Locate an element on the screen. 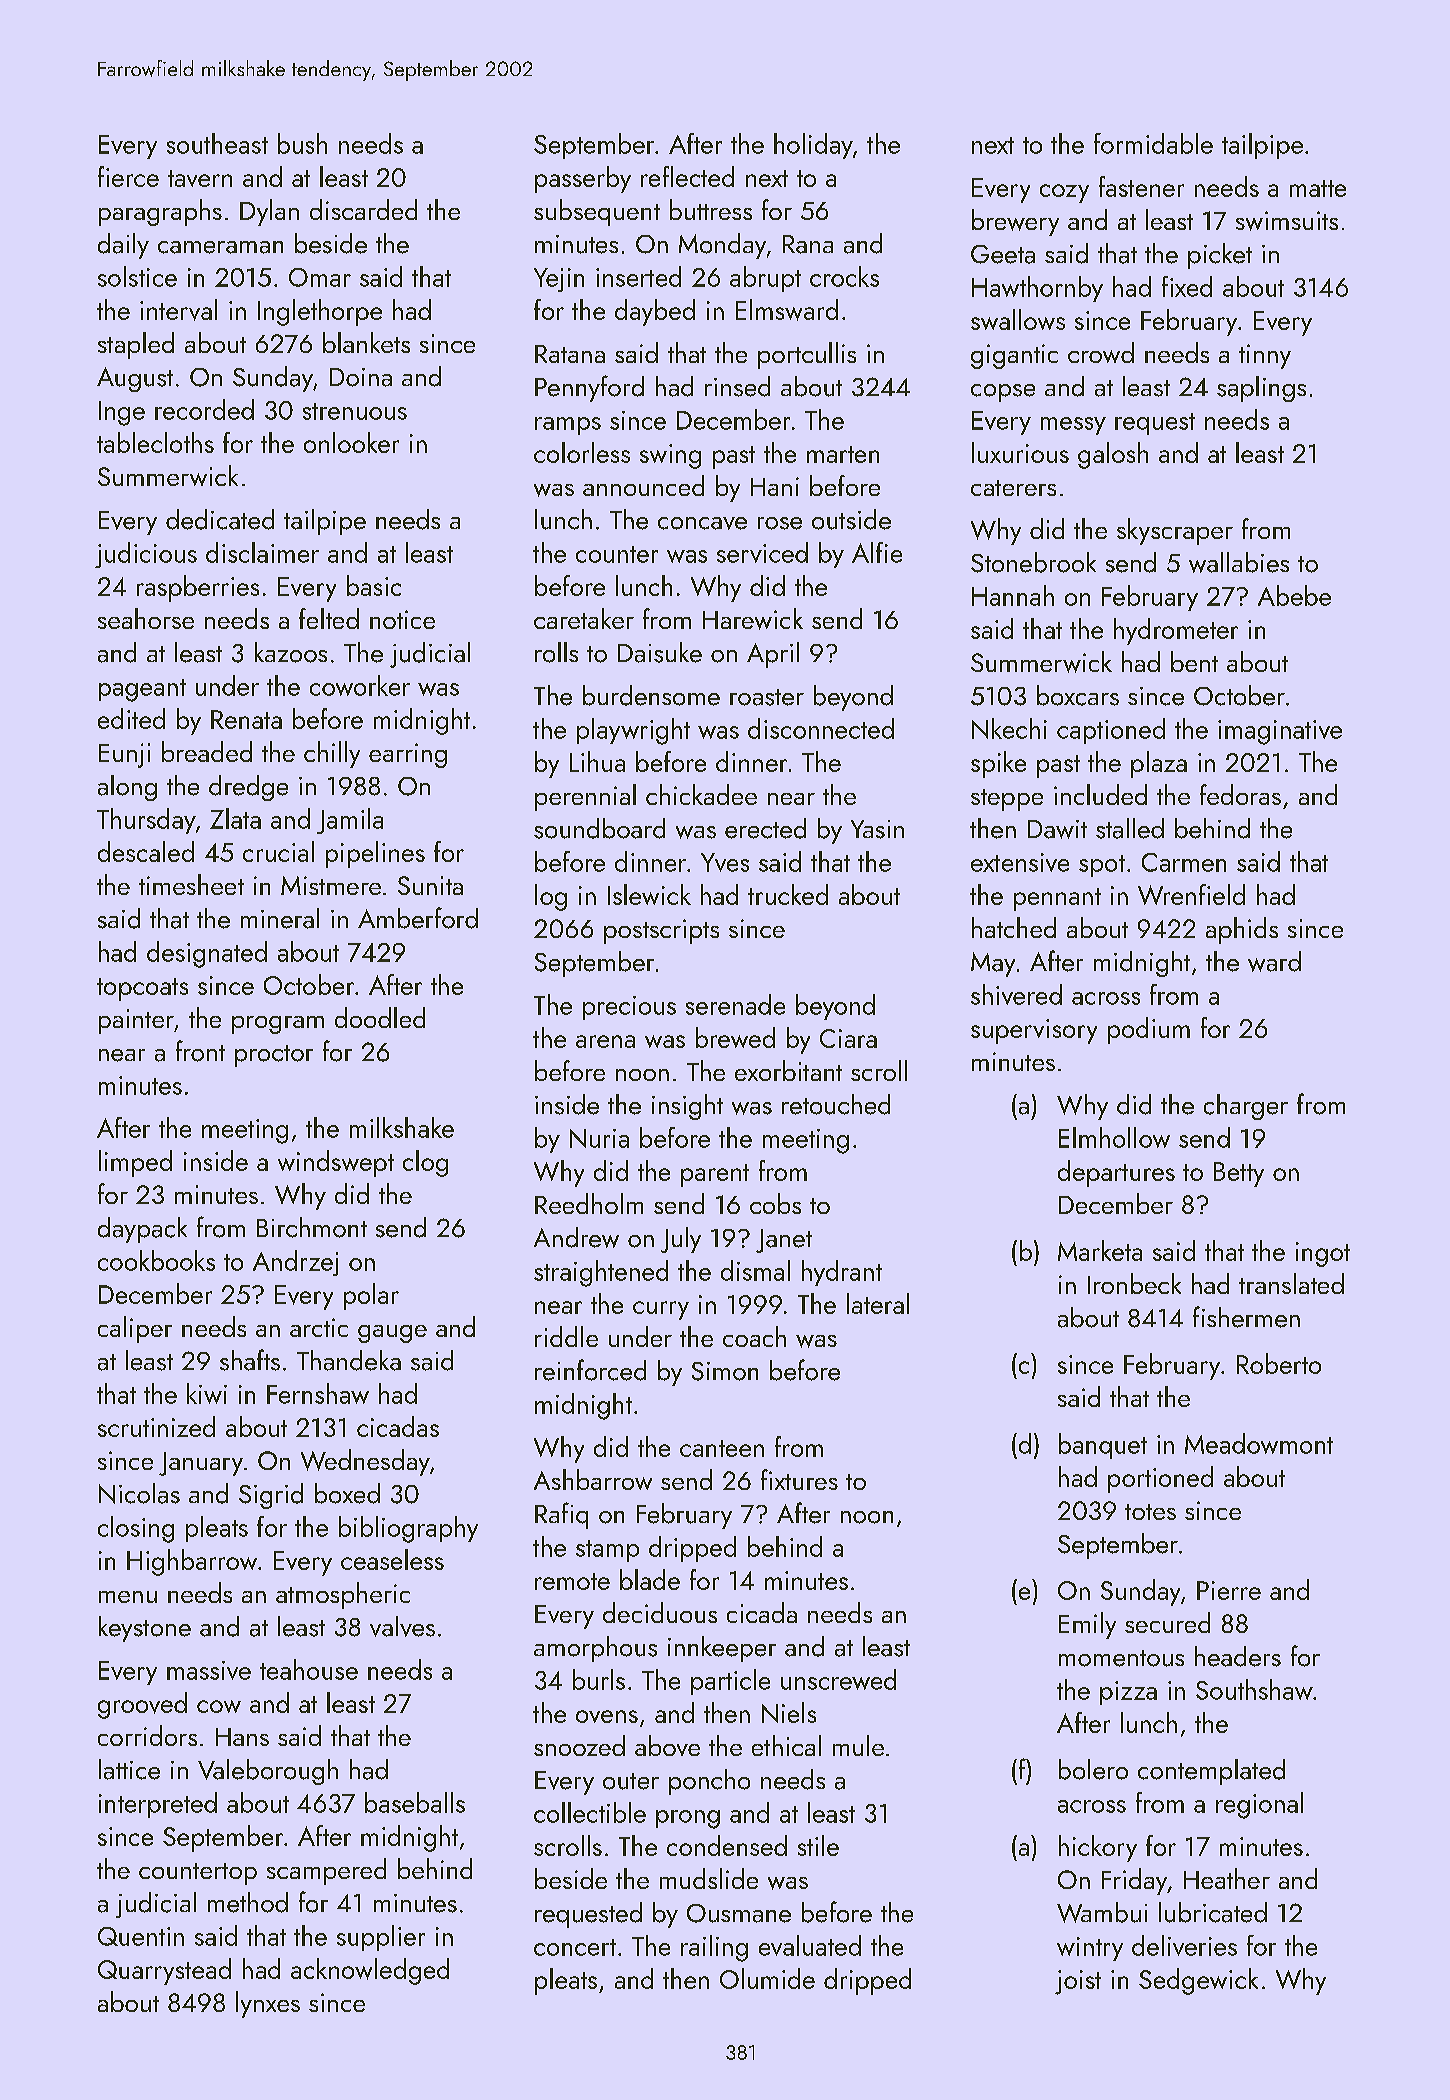 Image resolution: width=1450 pixels, height=2100 pixels. clog is located at coordinates (425, 1163).
